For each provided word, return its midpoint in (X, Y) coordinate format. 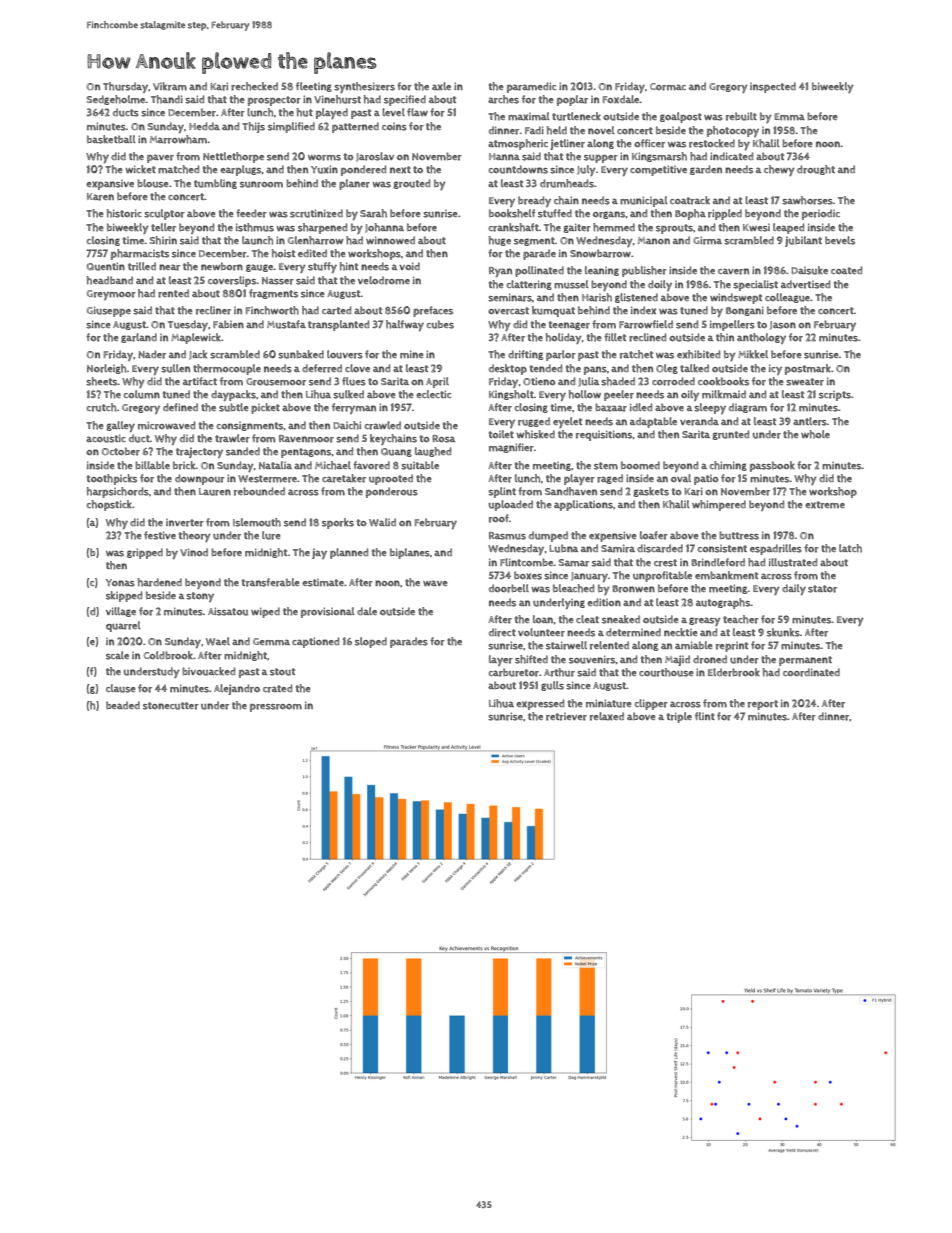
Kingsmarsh (659, 157)
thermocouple (227, 369)
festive (160, 535)
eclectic (433, 394)
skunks (783, 632)
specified (405, 100)
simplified (291, 127)
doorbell (509, 588)
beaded (123, 705)
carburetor (513, 672)
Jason (783, 325)
